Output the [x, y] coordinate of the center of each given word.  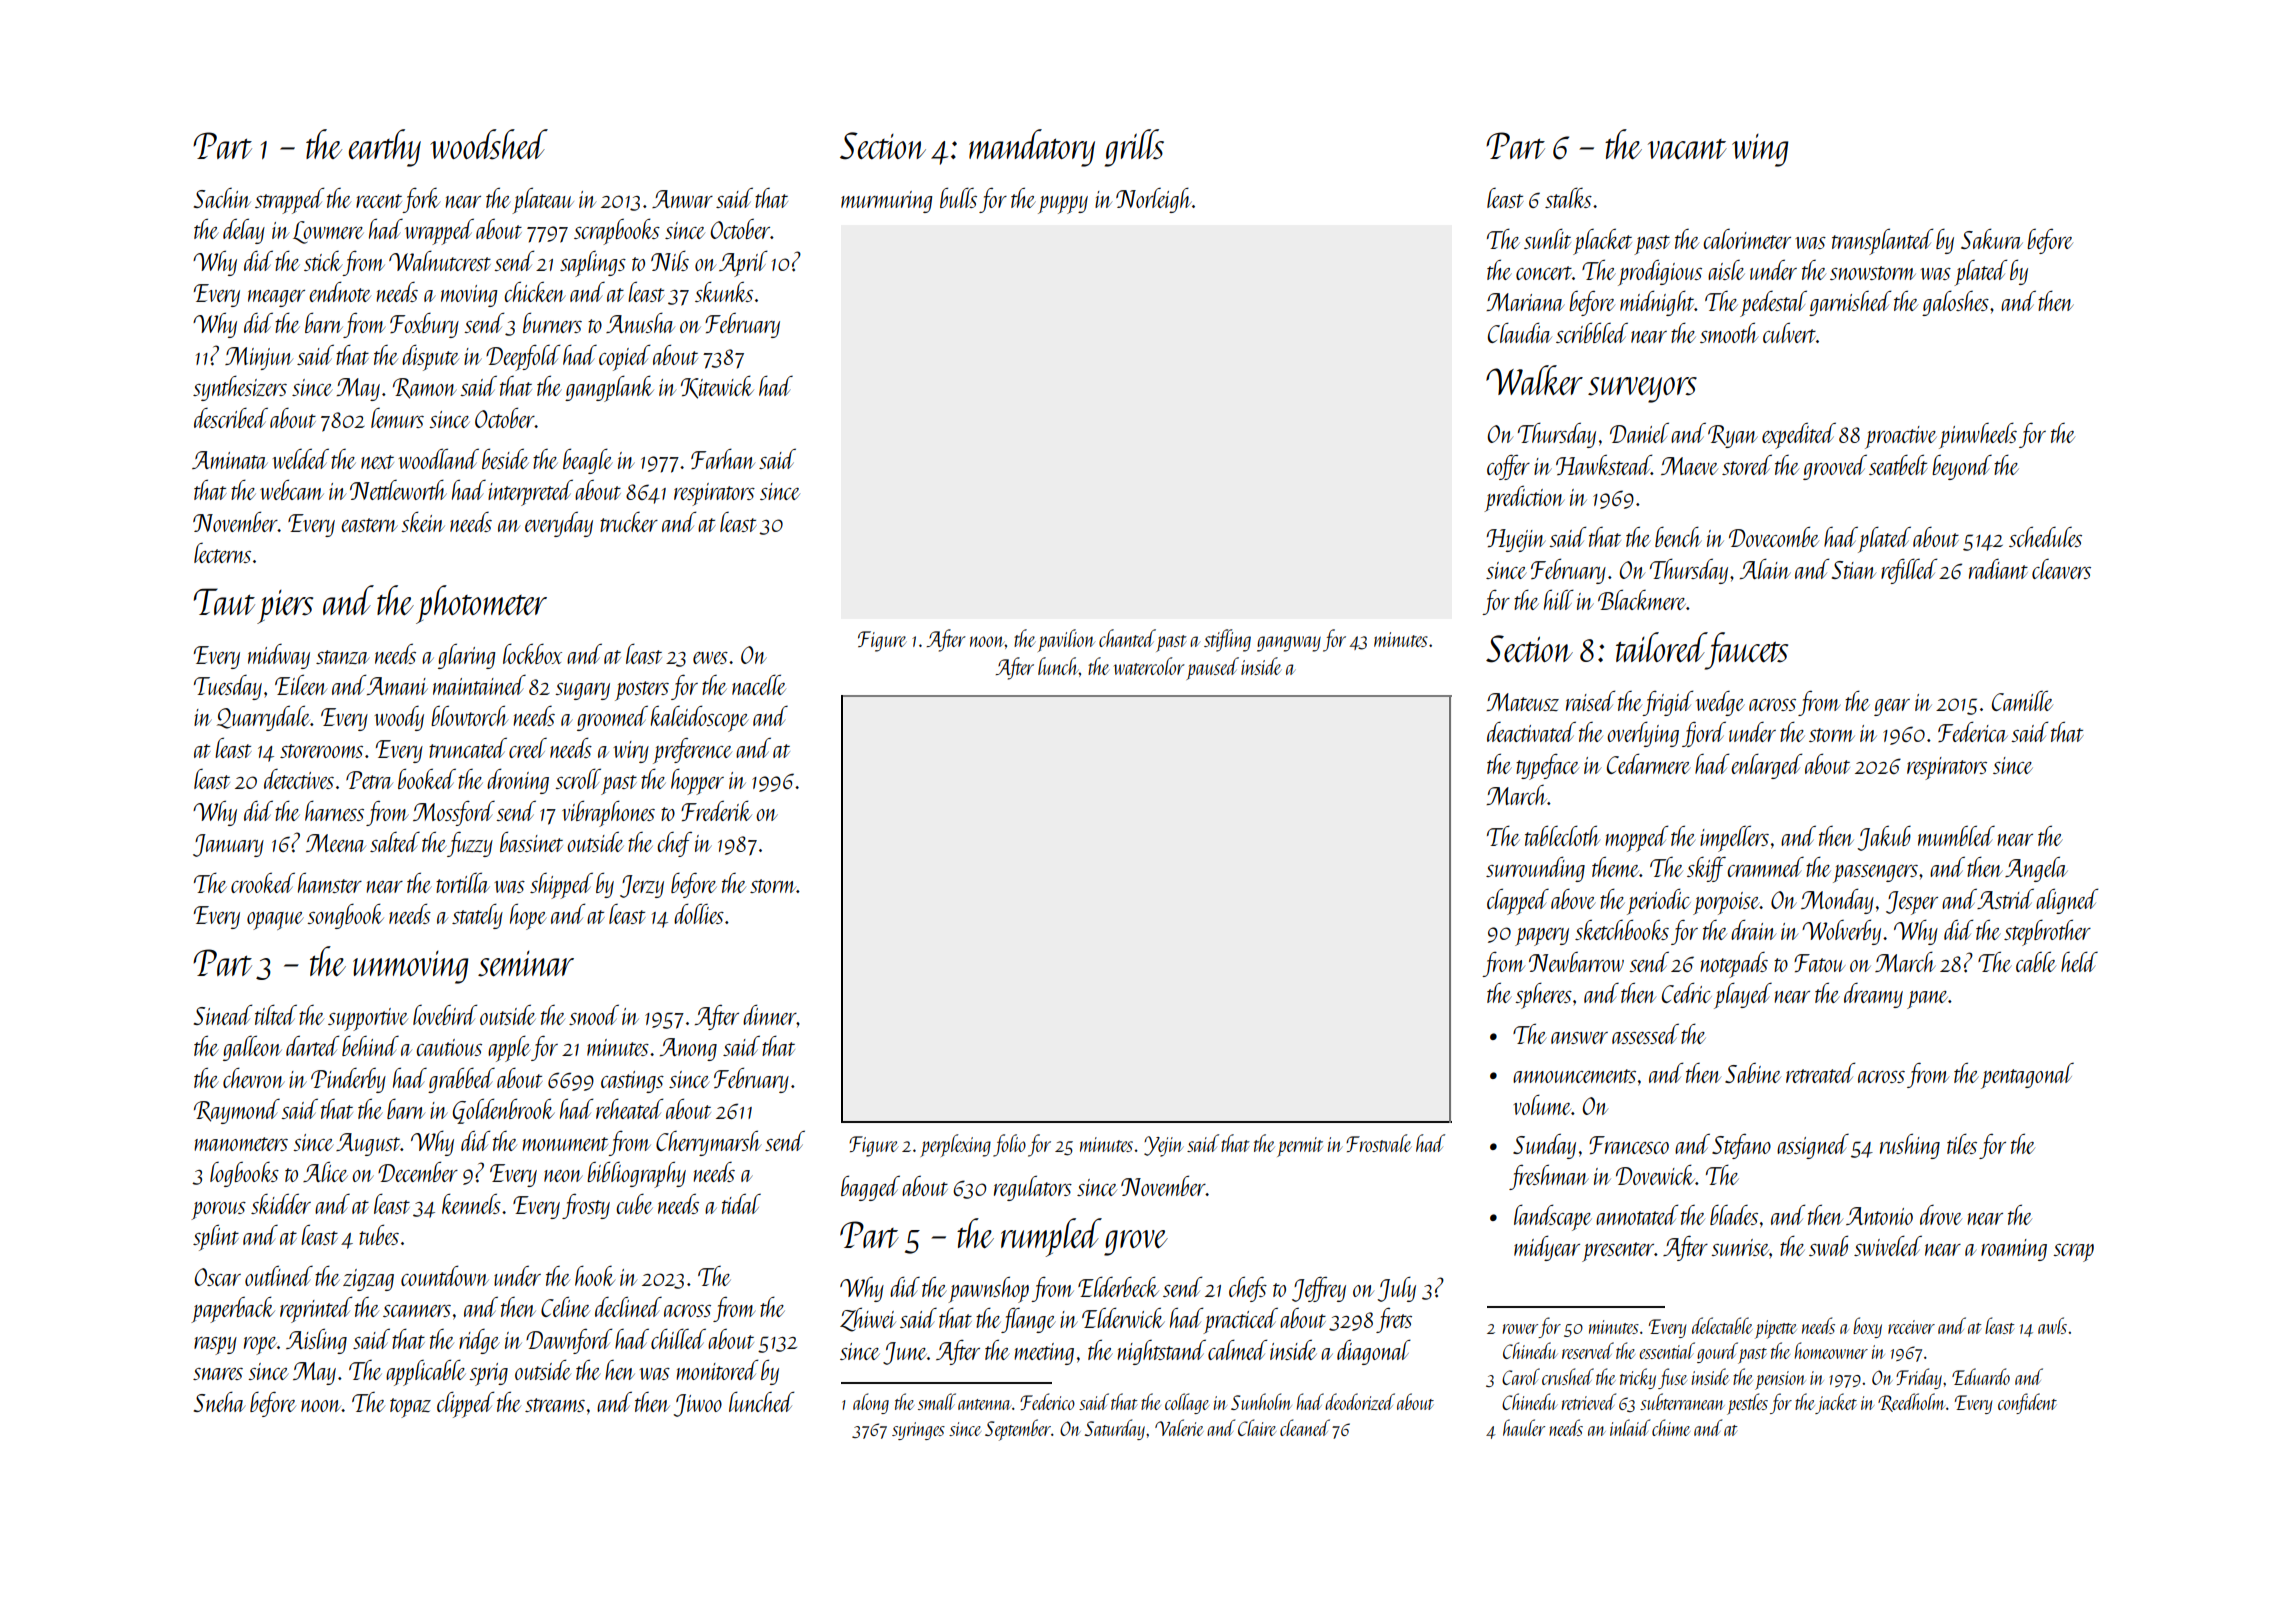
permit [1300, 1147]
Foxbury [424, 325]
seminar [526, 964]
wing [1760, 150]
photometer [481, 604]
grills [1134, 148]
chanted [1127, 638]
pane [1927, 1000]
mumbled [1956, 835]
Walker [1534, 380]
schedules [2045, 536]
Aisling [316, 1341]
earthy [385, 148]
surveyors [1642, 390]
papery [1542, 937]
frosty [586, 1206]
